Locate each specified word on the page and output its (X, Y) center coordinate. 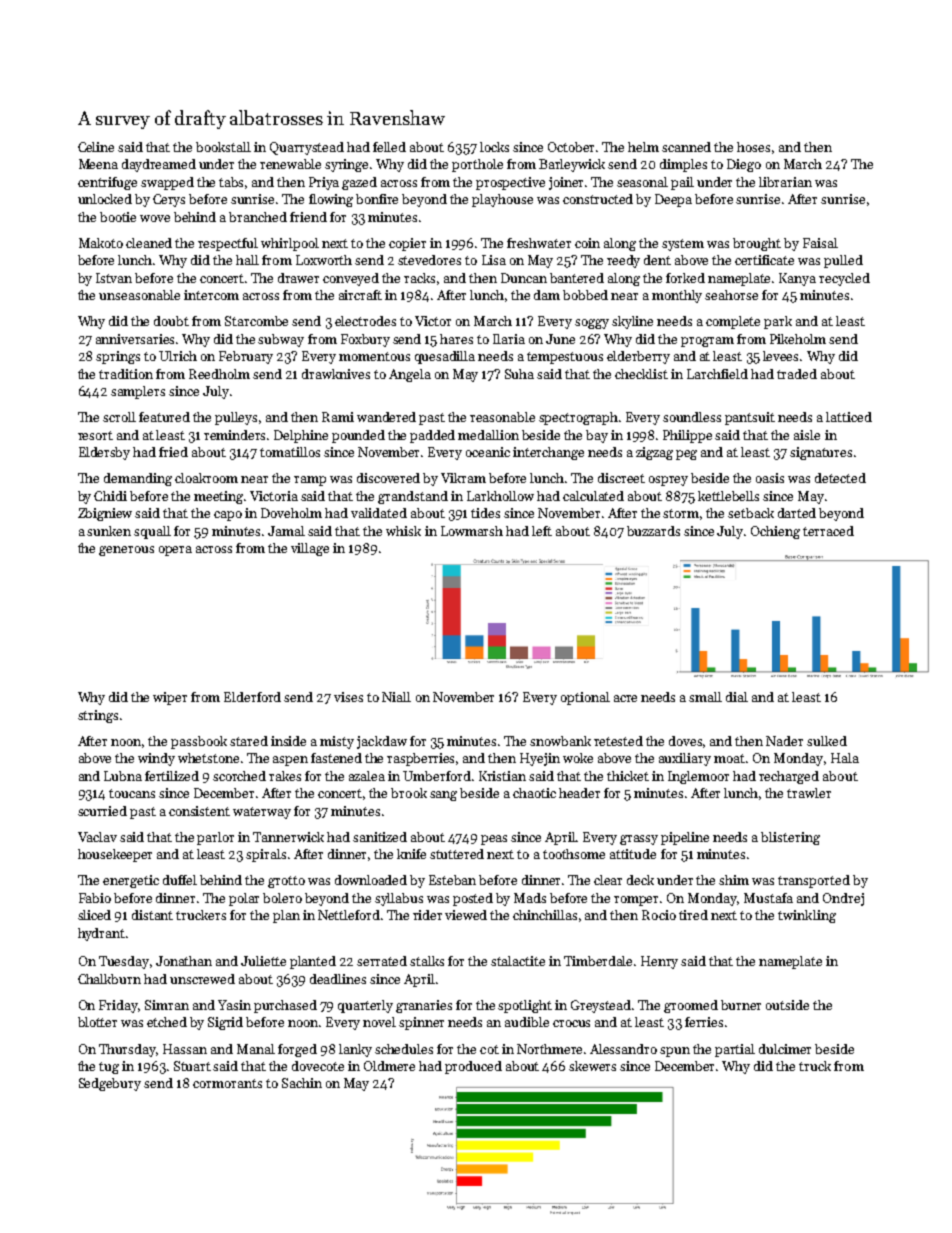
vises (348, 697)
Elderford (252, 697)
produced (473, 1067)
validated (379, 513)
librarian (785, 182)
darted (797, 513)
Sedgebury (110, 1084)
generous (126, 551)
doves (686, 742)
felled (389, 147)
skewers (592, 1066)
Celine (96, 147)
